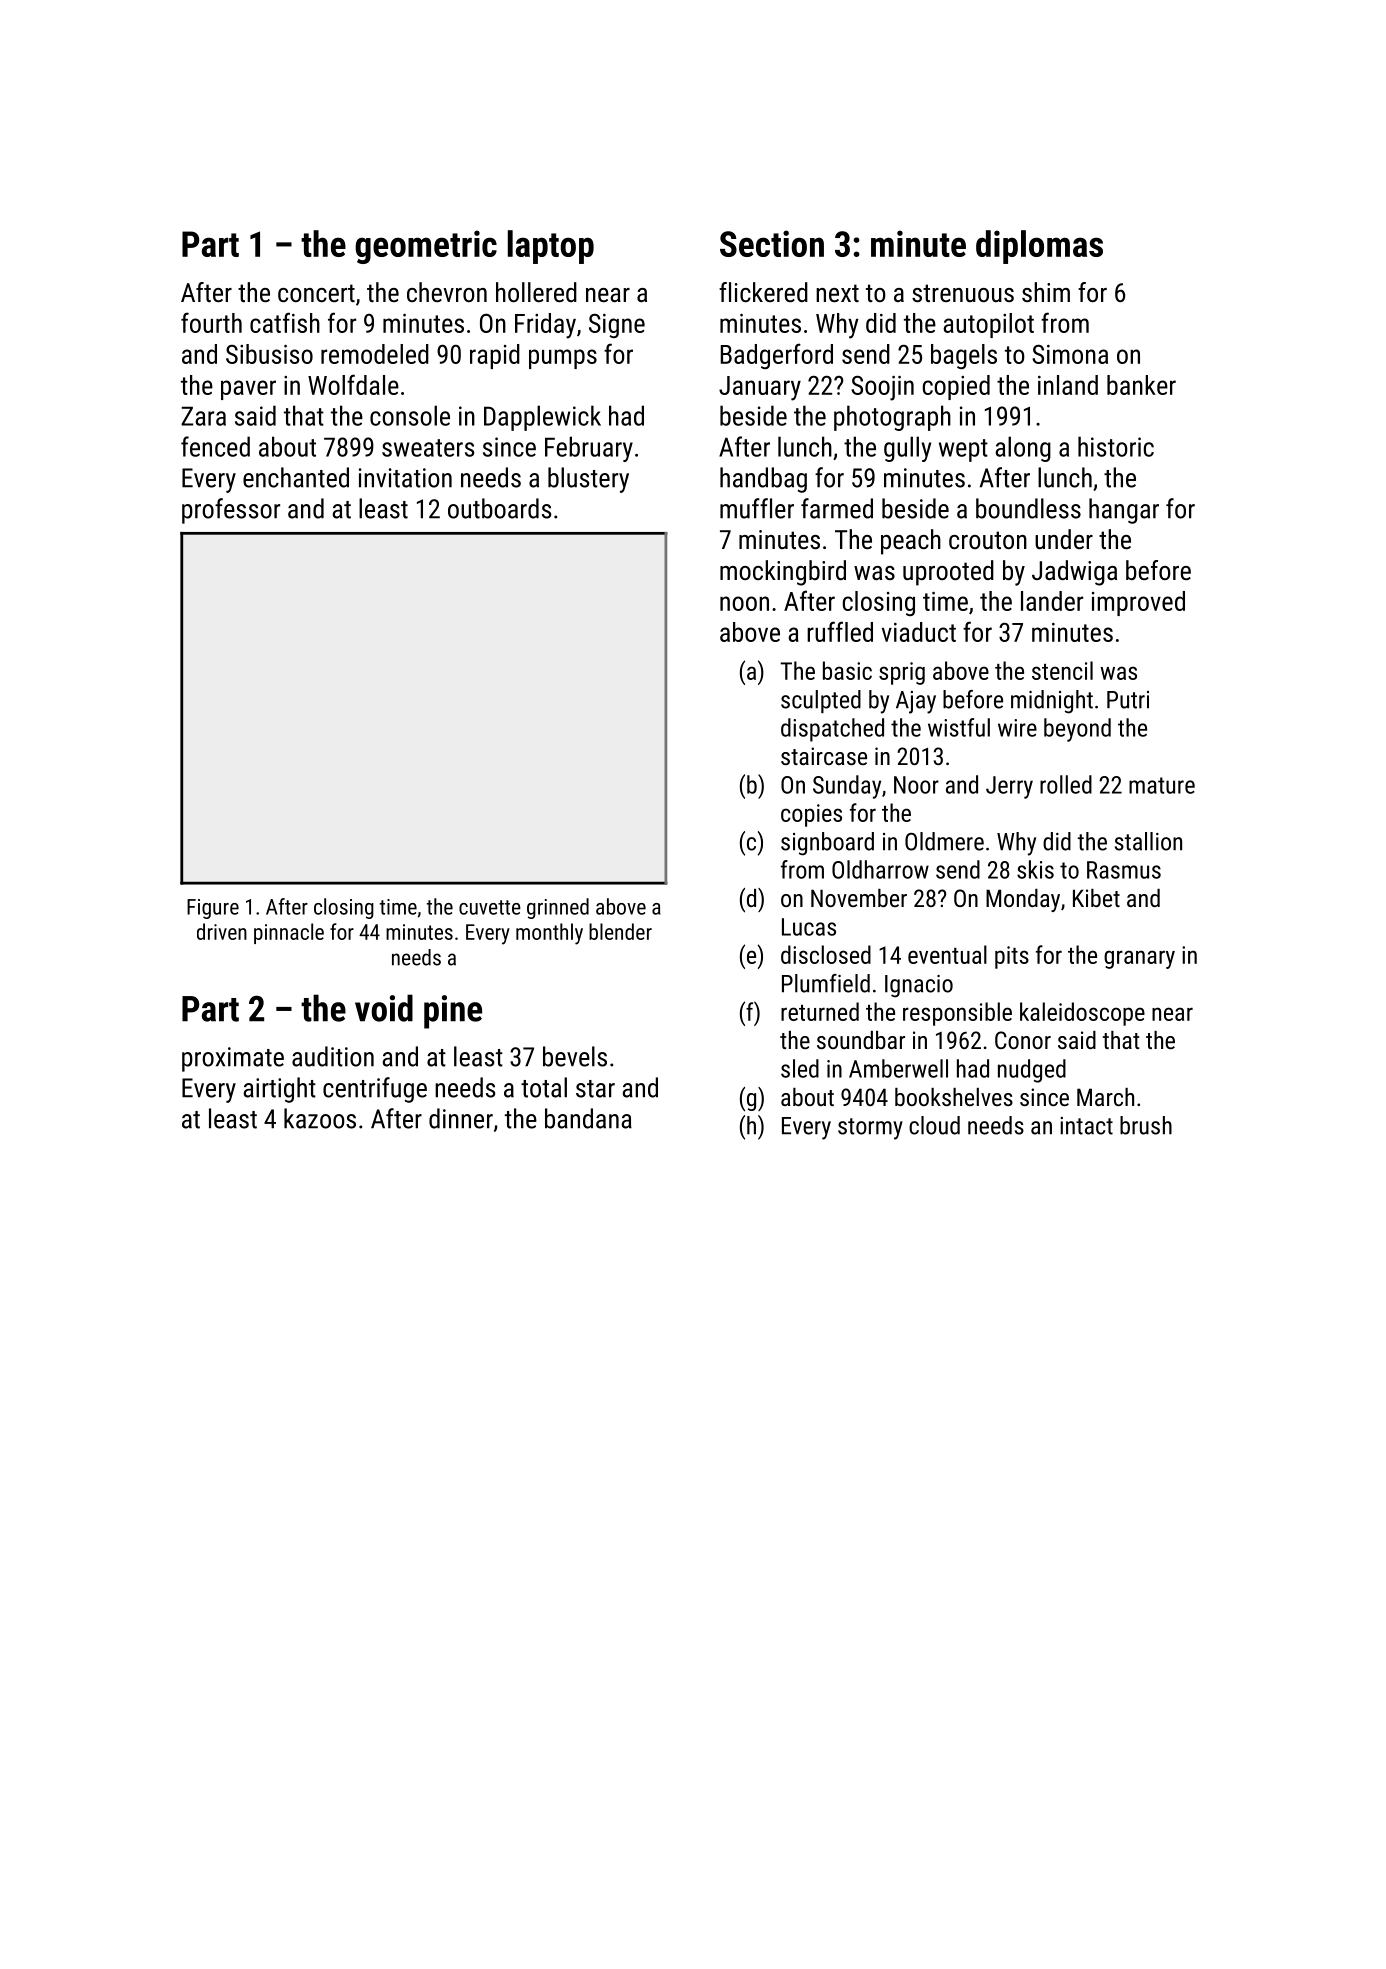 This screenshot has height=1969, width=1386. Describe the element at coordinates (744, 603) in the screenshot. I see `noon` at that location.
